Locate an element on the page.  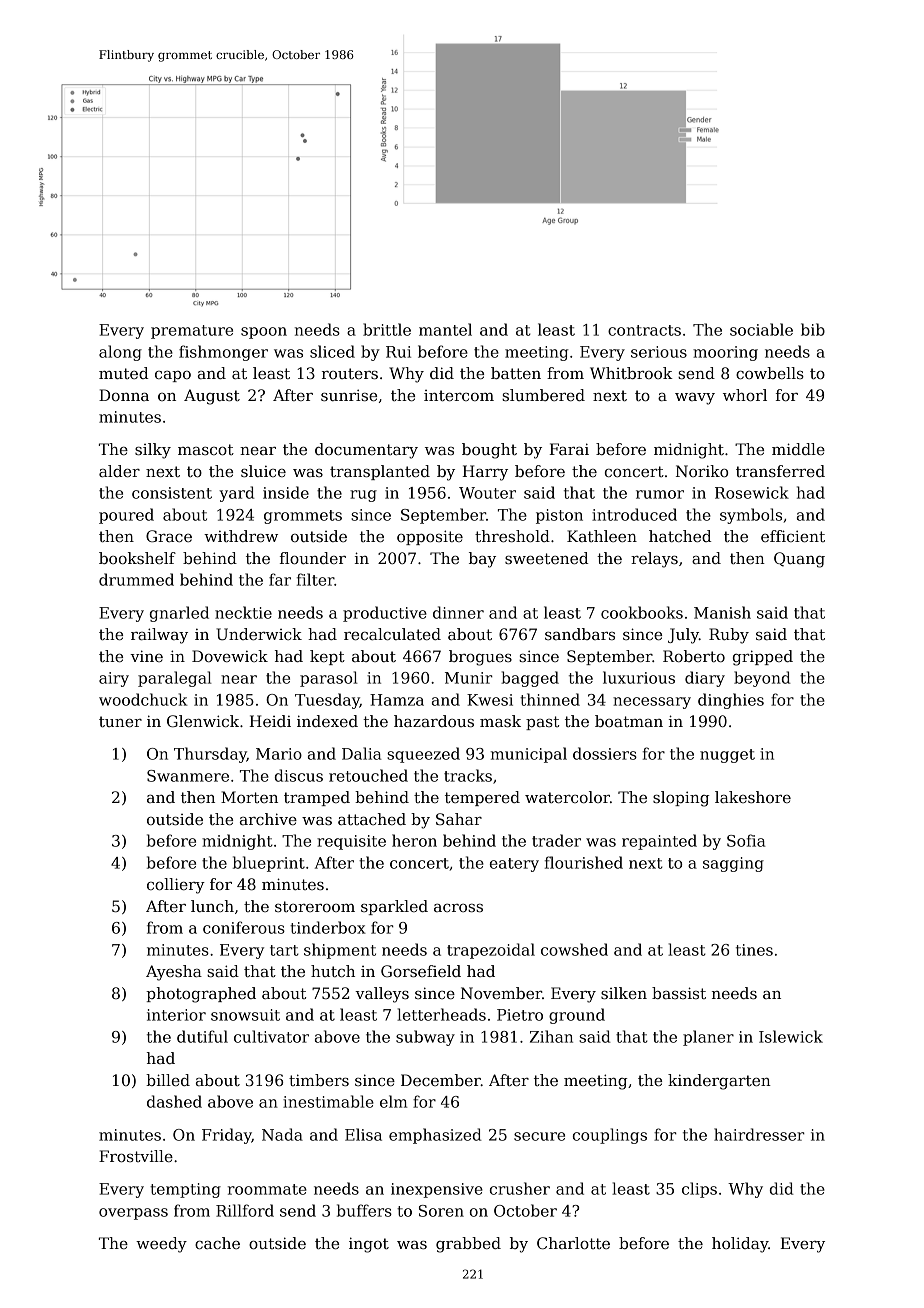
Nada is located at coordinates (282, 1134).
